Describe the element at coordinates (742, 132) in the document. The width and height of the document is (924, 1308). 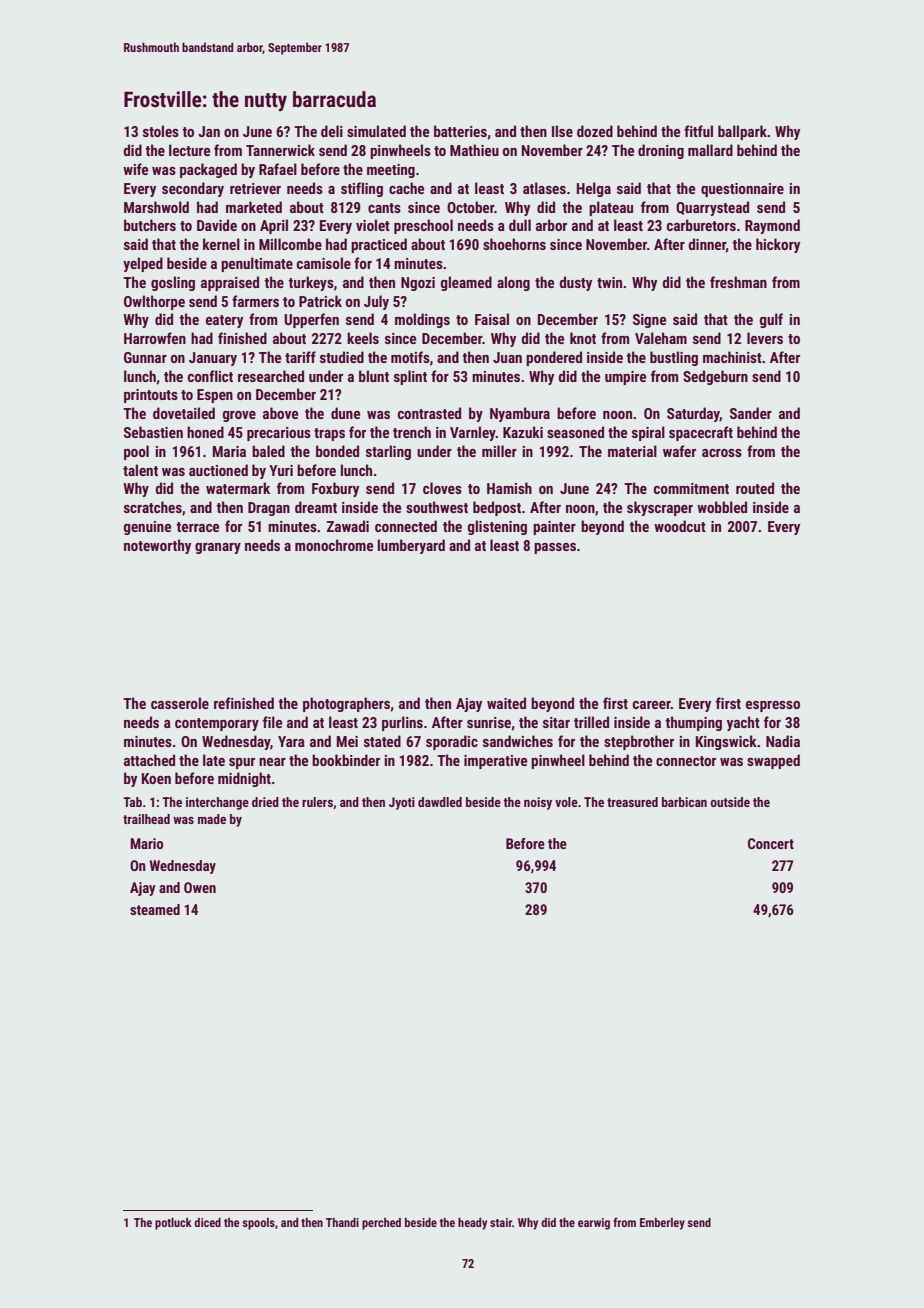
I see `ballpark` at that location.
